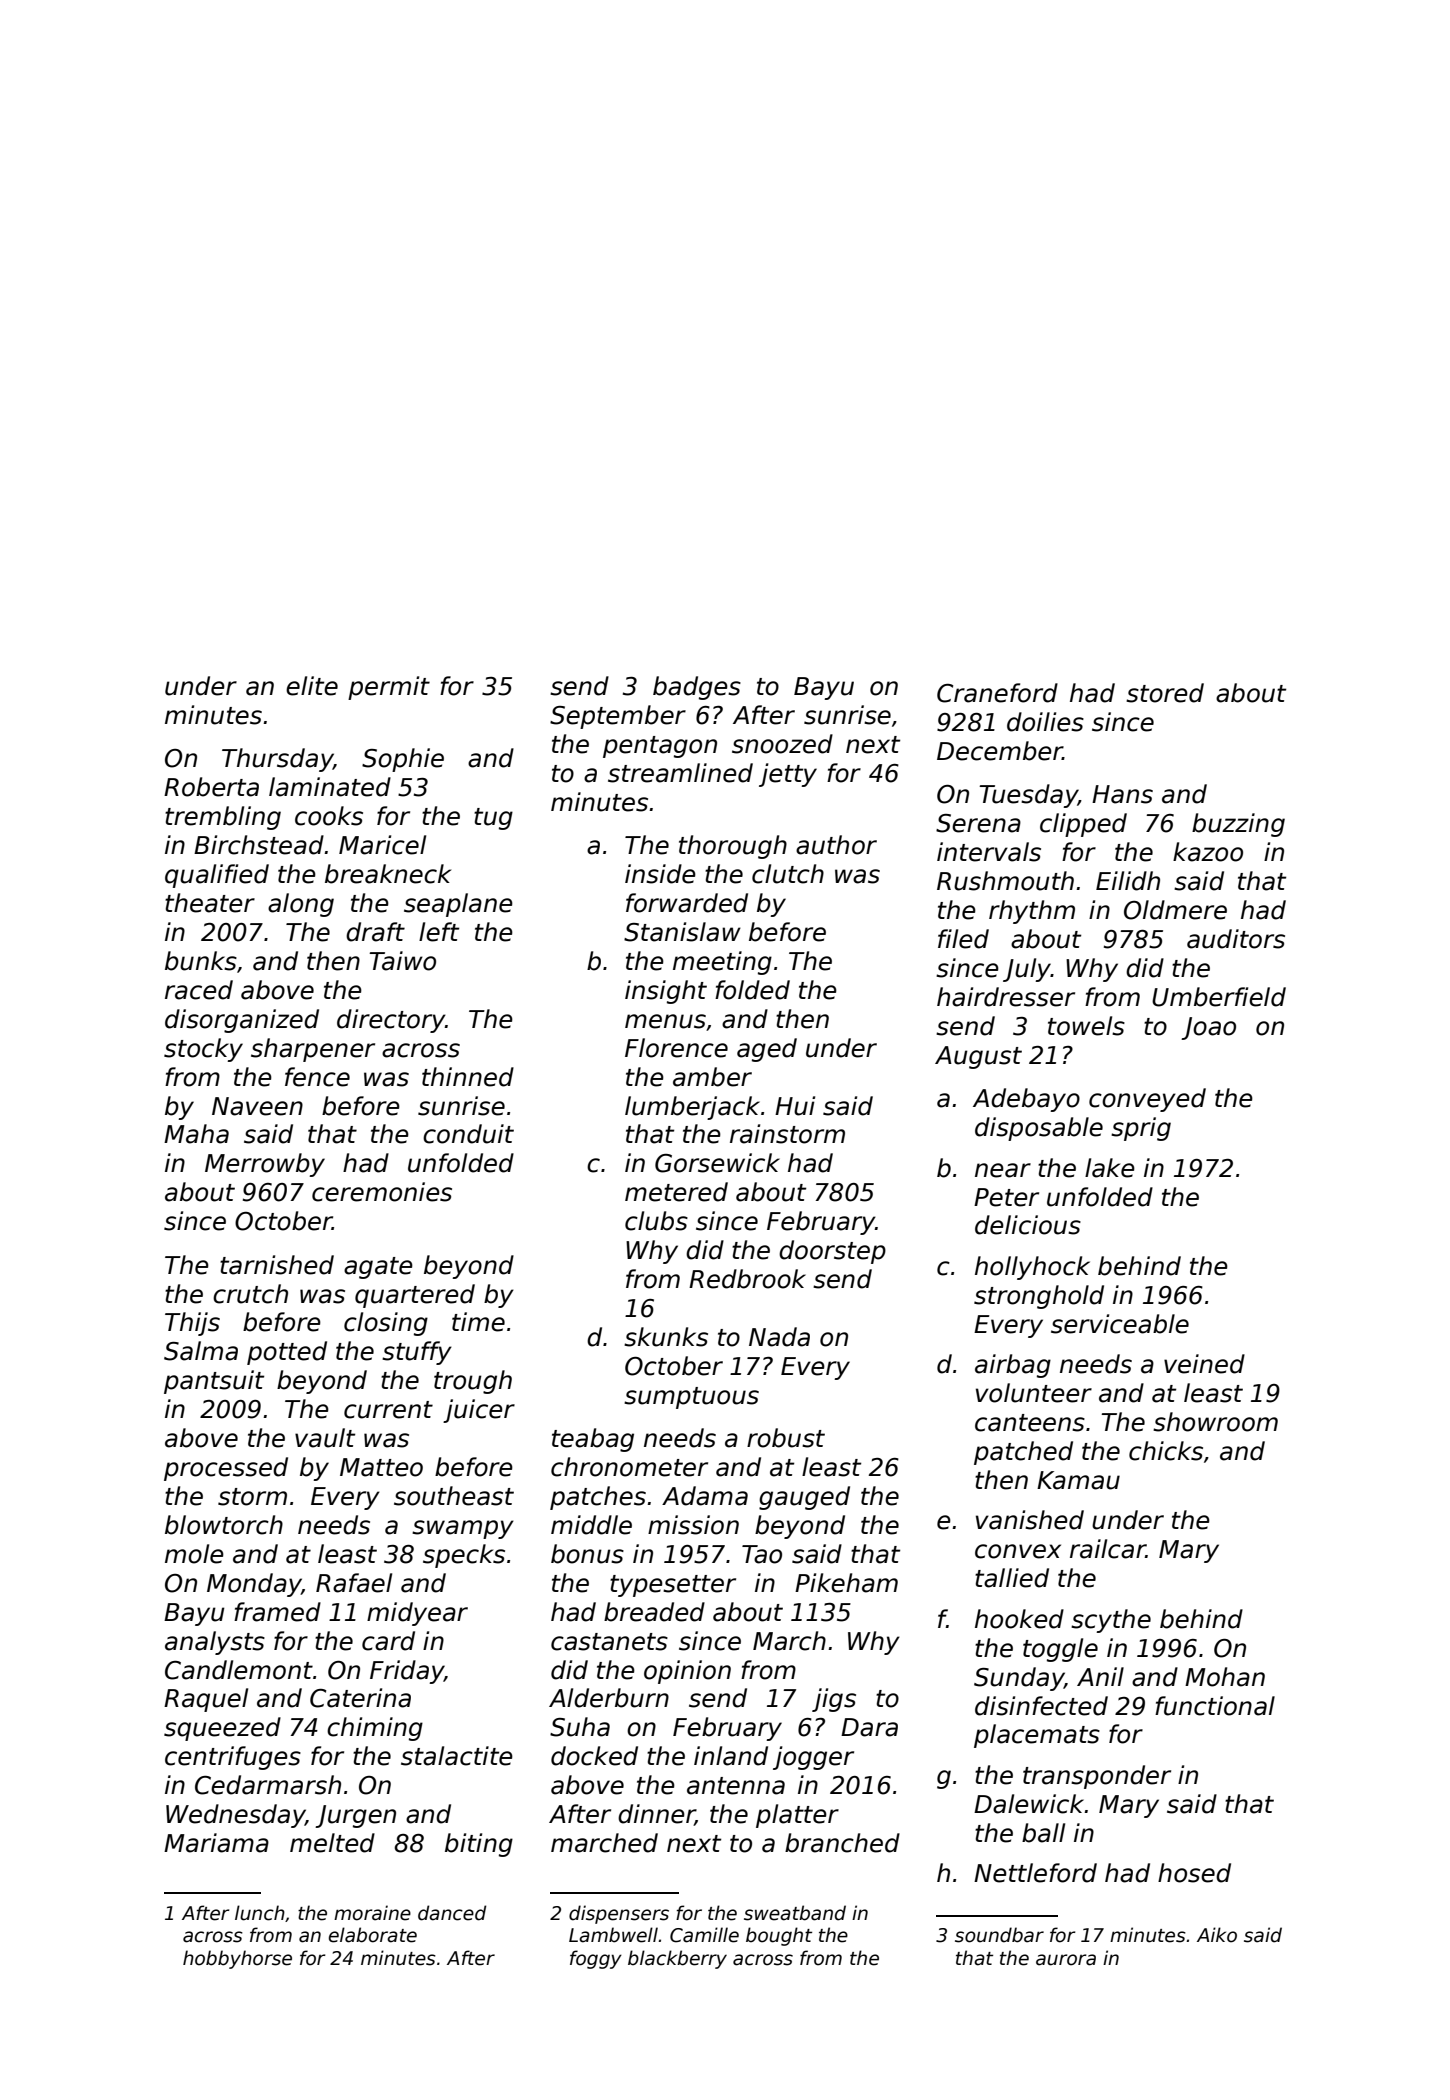 This document has height=2100, width=1450. I want to click on branched, so click(842, 1843).
